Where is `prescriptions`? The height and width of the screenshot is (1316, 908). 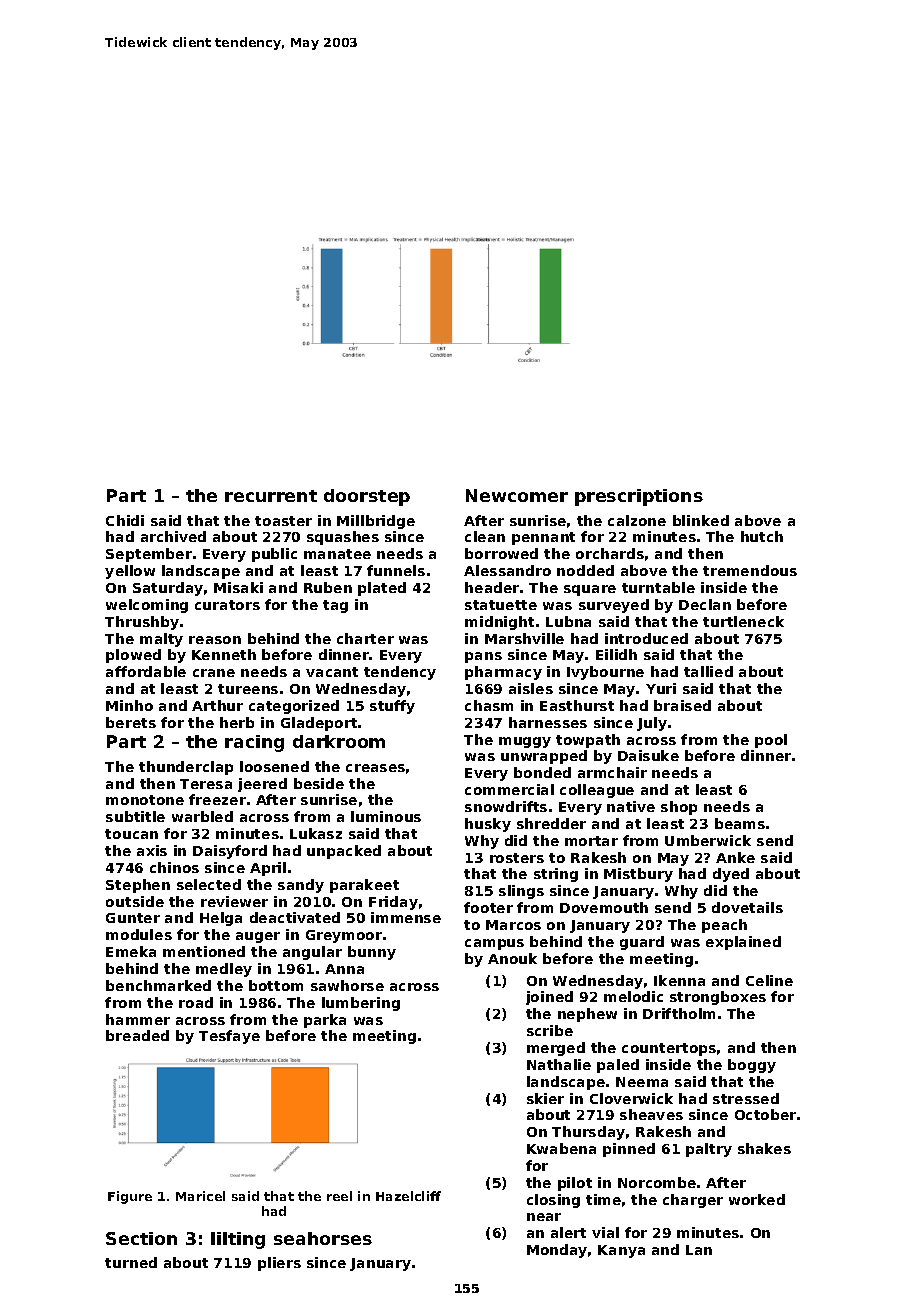 prescriptions is located at coordinates (639, 497).
